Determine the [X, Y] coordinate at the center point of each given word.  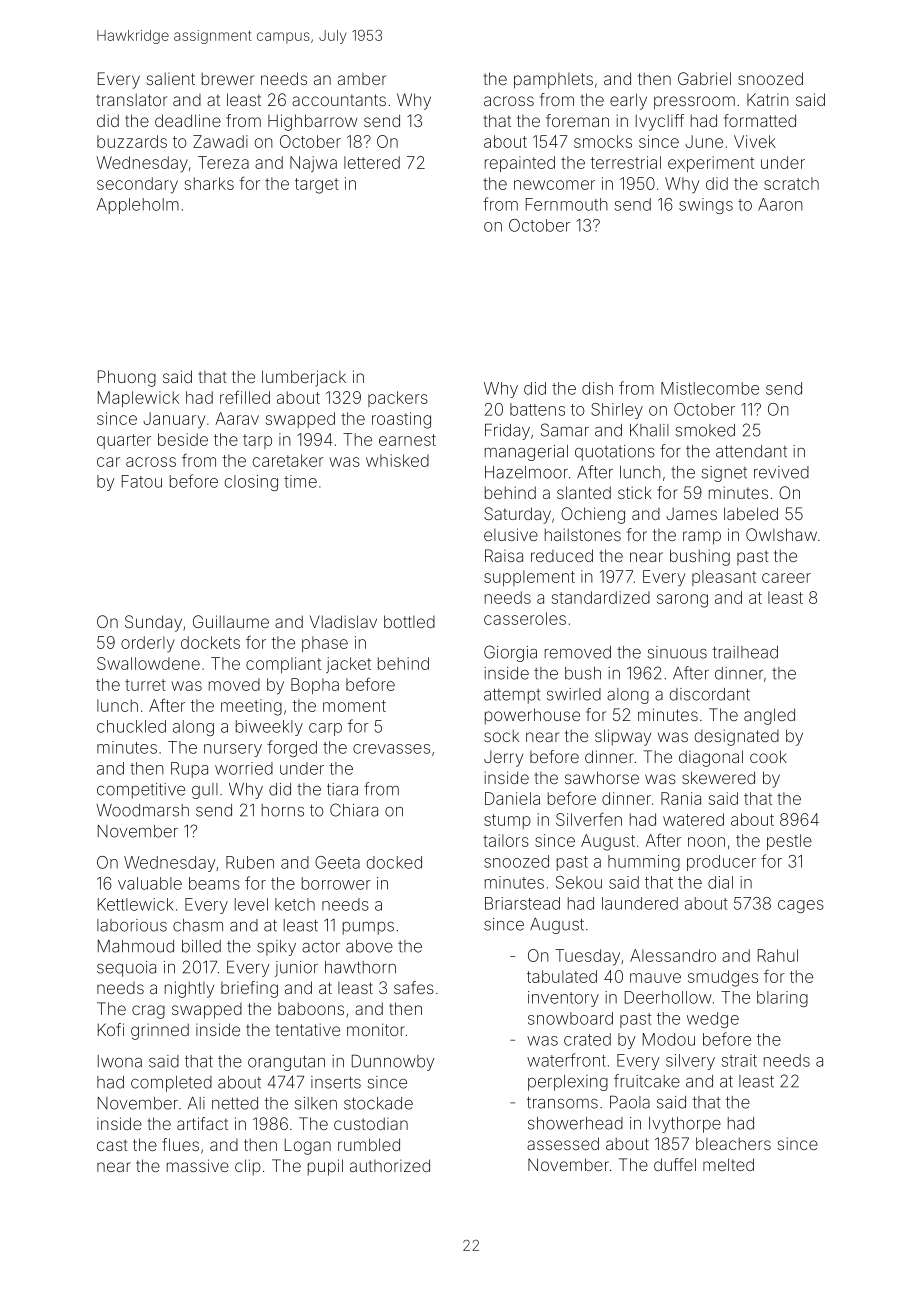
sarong [682, 601]
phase [325, 644]
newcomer [554, 185]
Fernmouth [567, 204]
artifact [202, 1123]
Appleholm [138, 206]
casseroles [525, 618]
